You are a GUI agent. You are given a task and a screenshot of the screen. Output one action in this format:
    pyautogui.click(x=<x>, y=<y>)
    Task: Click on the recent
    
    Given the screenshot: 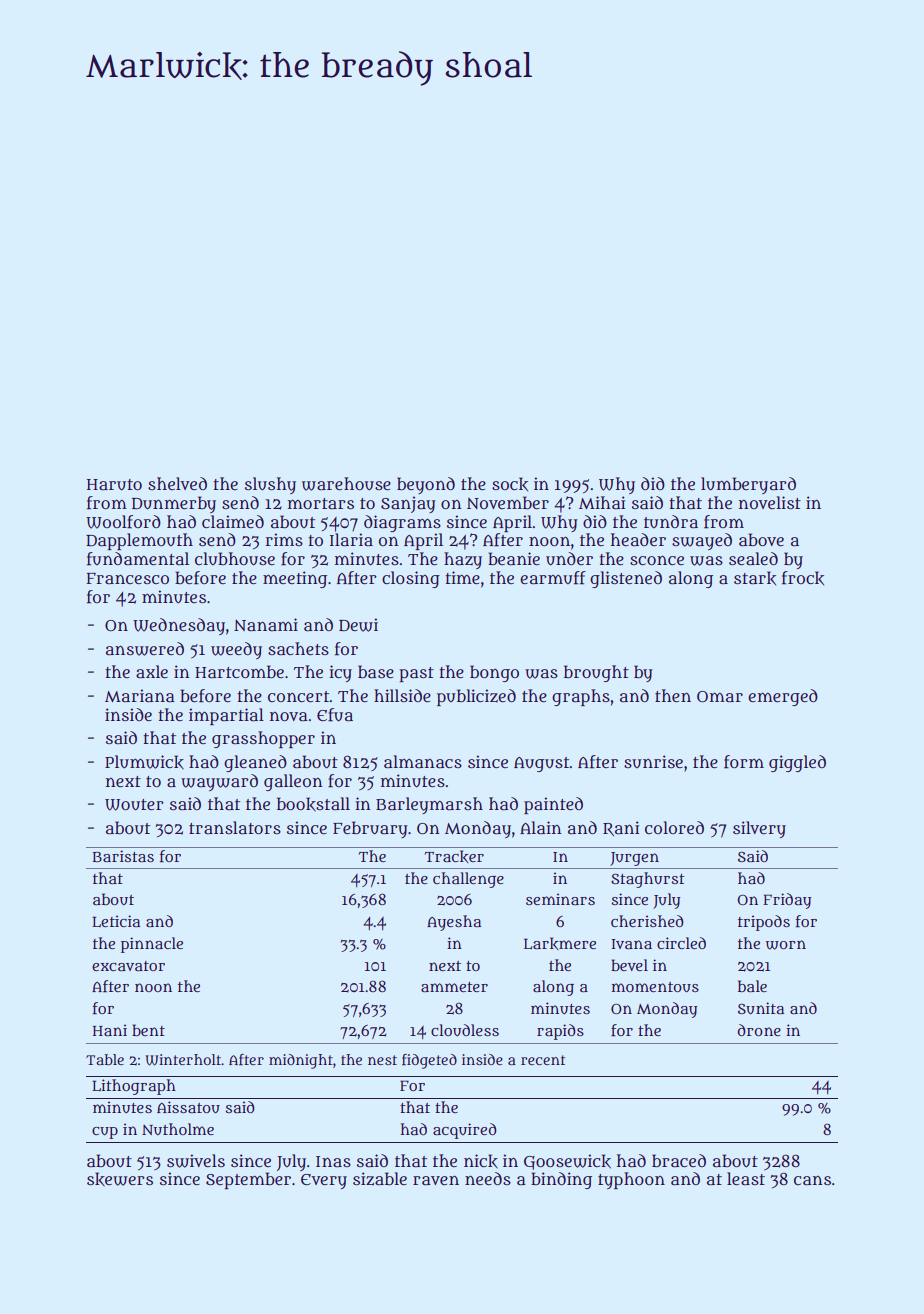 What is the action you would take?
    pyautogui.click(x=543, y=1060)
